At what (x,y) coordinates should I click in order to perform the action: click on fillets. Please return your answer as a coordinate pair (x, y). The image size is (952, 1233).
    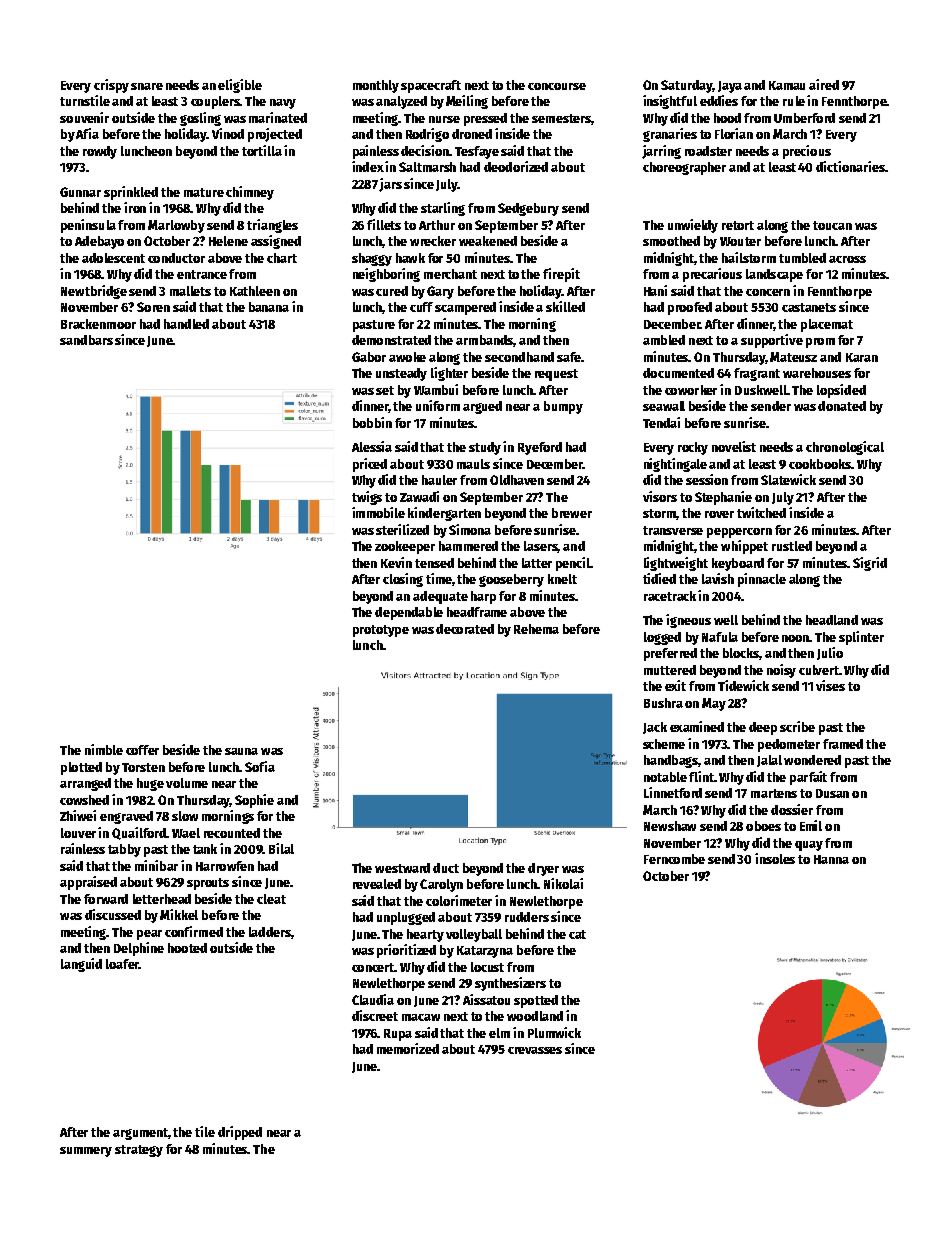
    Looking at the image, I should click on (384, 224).
